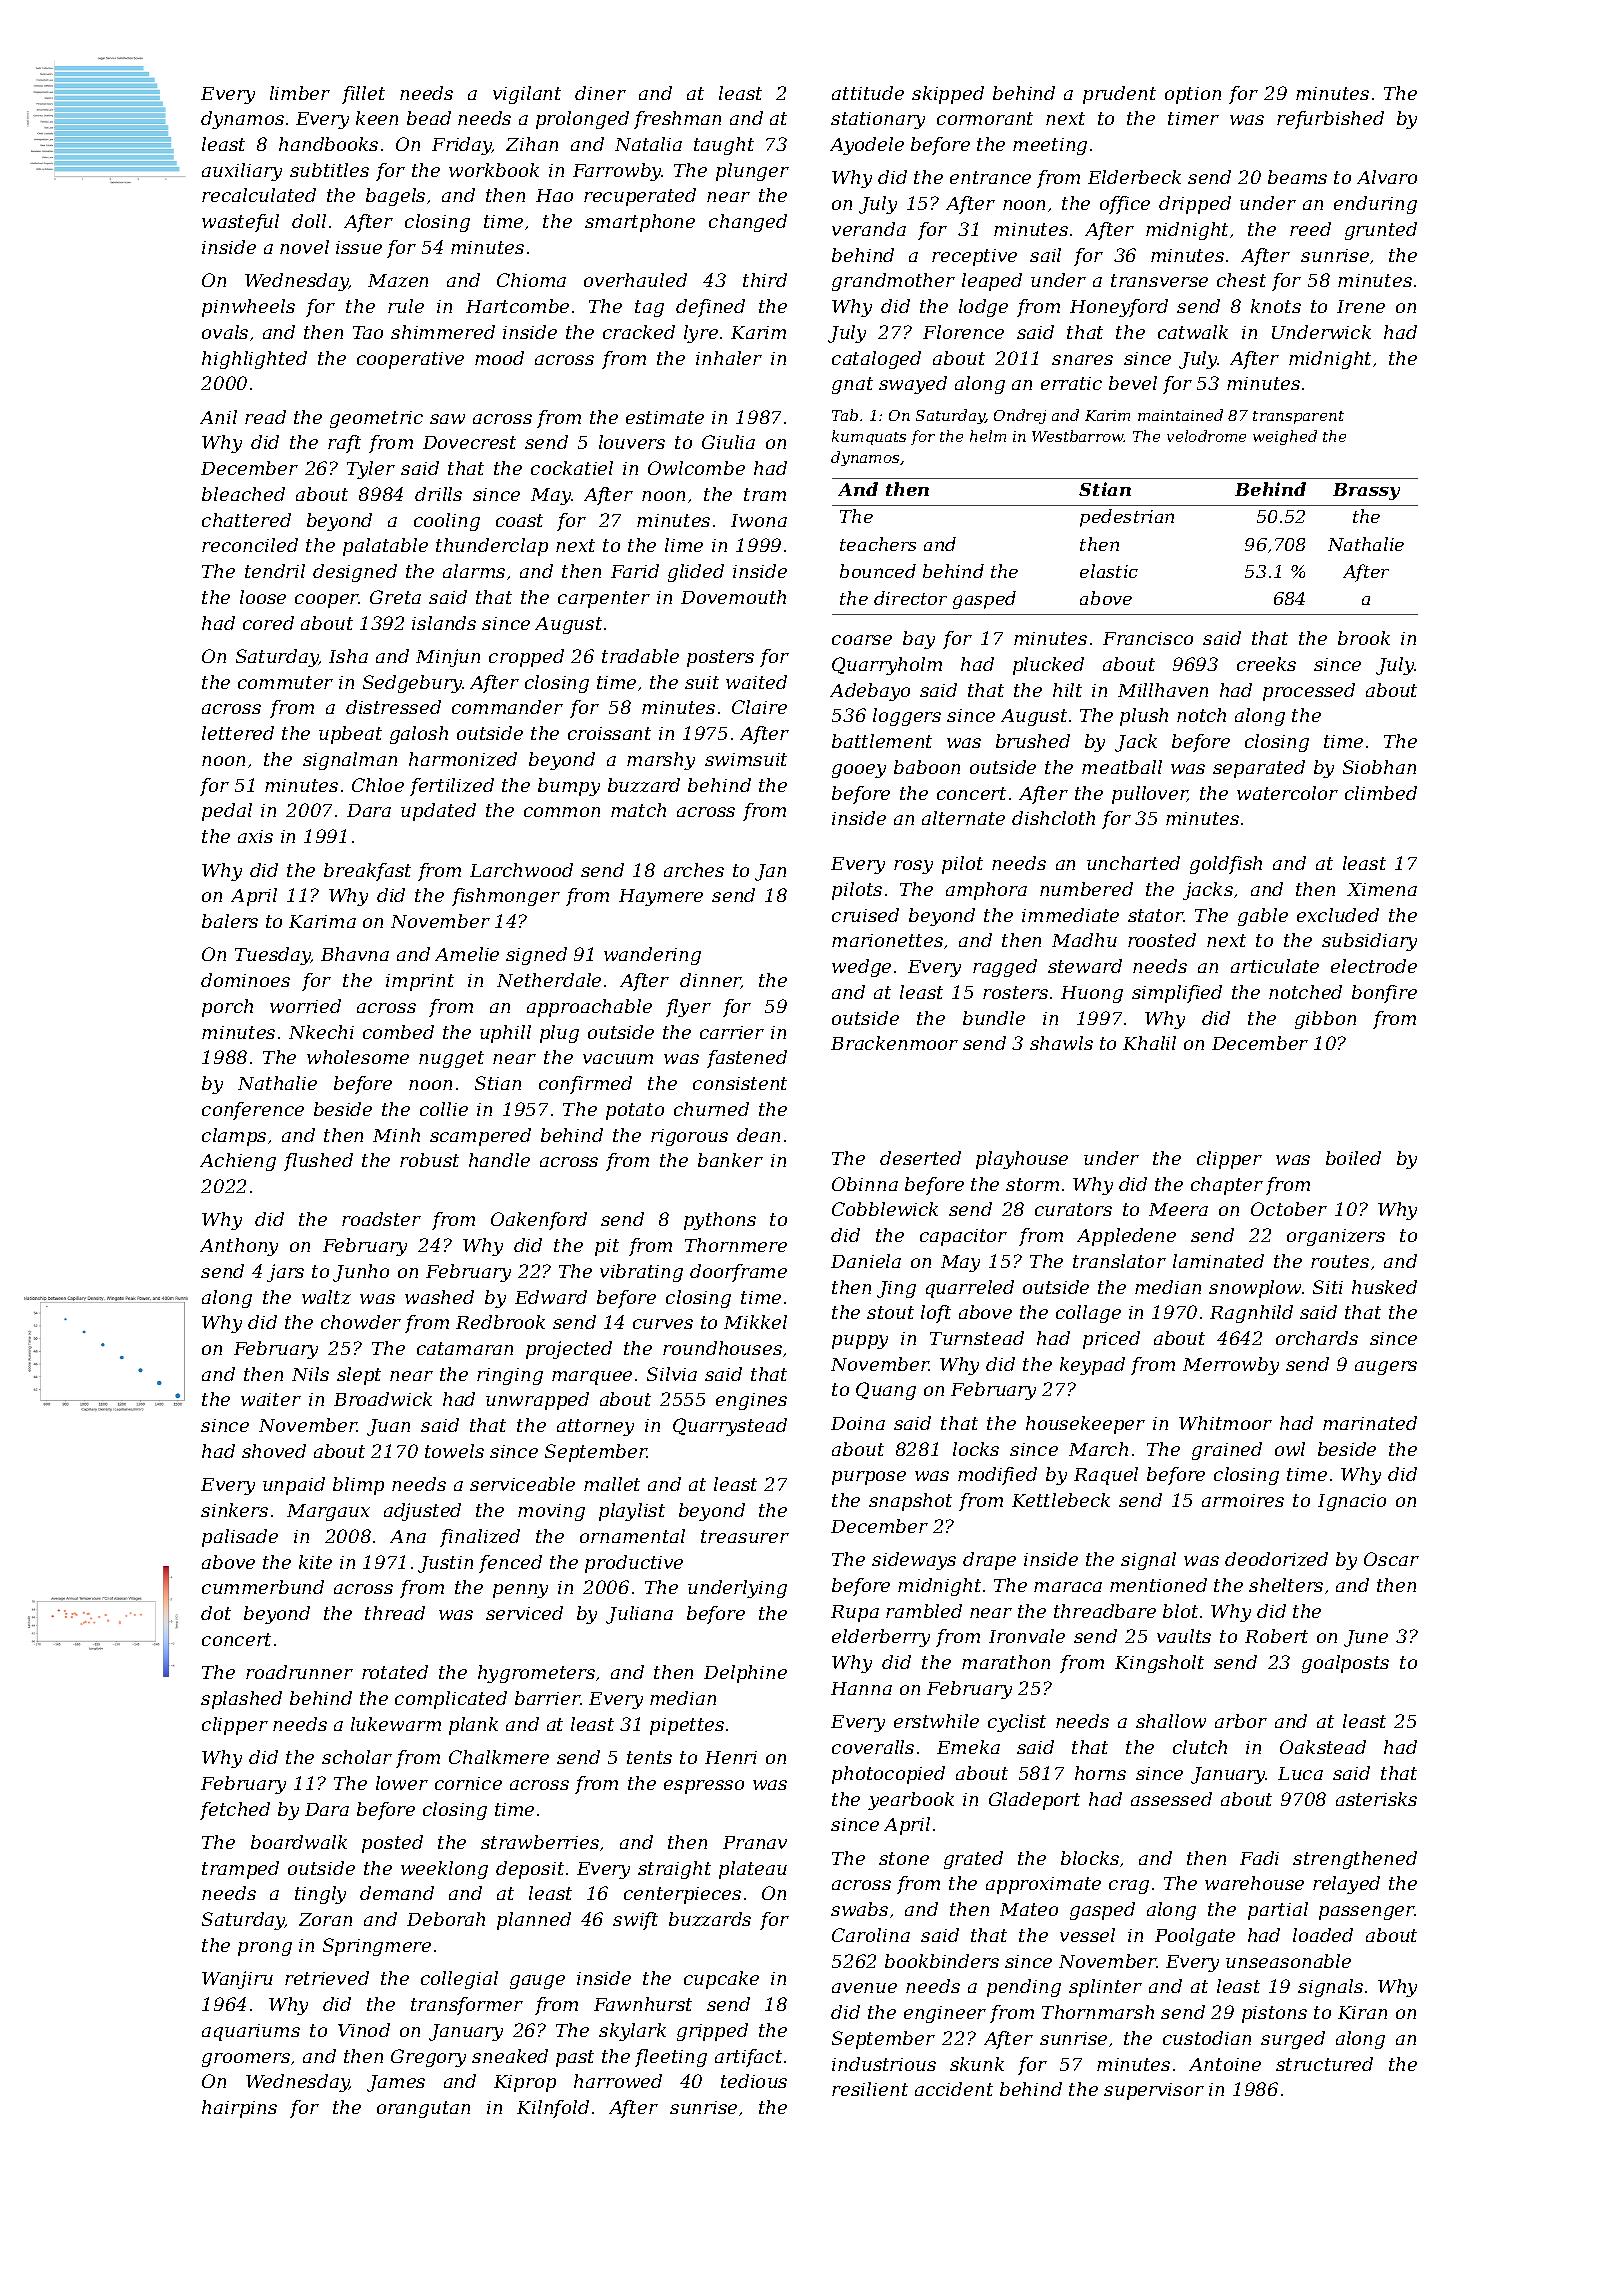 The height and width of the screenshot is (2292, 1620). Describe the element at coordinates (986, 891) in the screenshot. I see `amphora` at that location.
